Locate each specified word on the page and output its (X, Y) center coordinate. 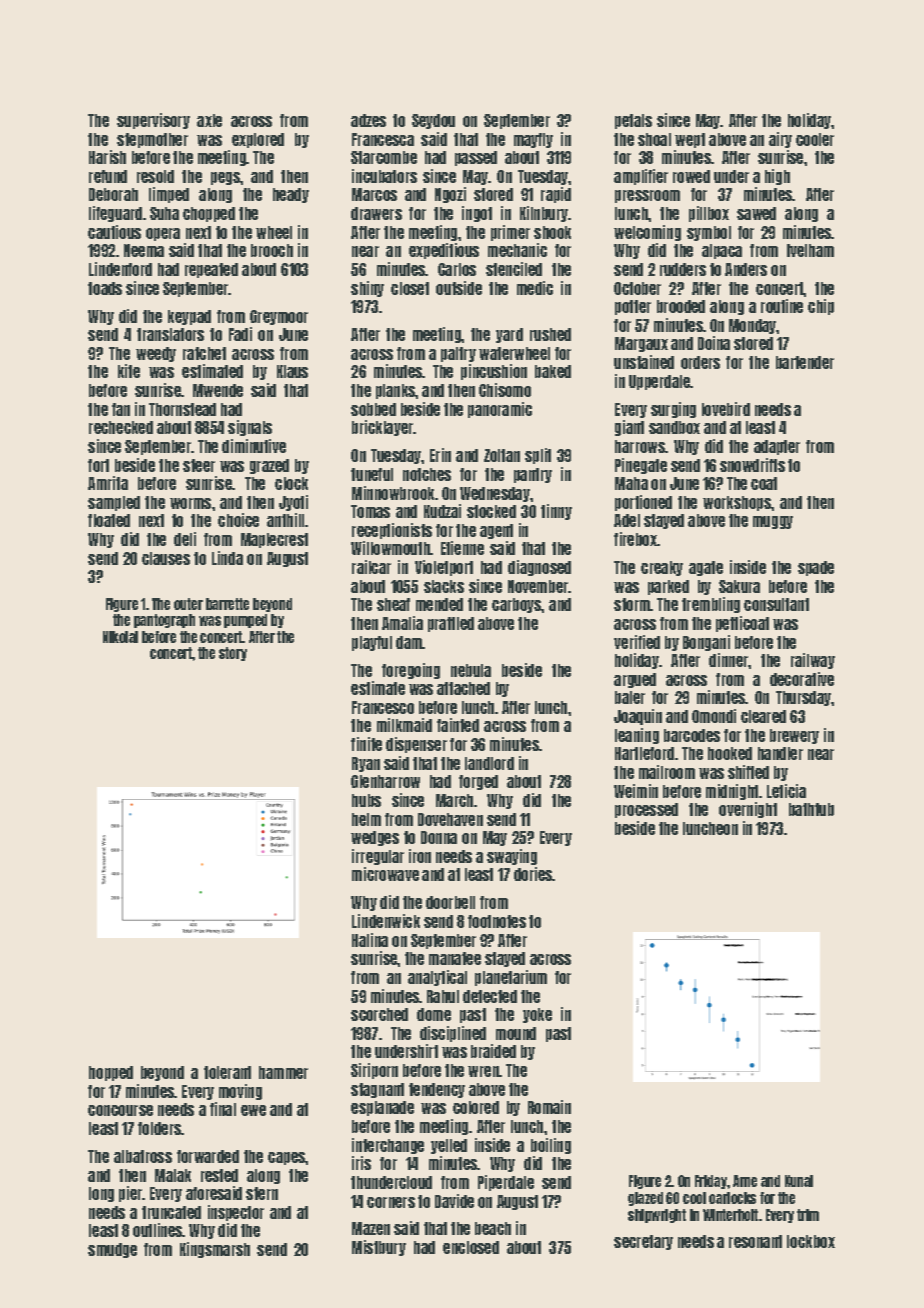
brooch (272, 250)
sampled (114, 503)
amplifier (641, 177)
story (233, 654)
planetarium (511, 978)
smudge (112, 1250)
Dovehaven (450, 819)
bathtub (811, 809)
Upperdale (660, 382)
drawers (376, 213)
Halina (370, 940)
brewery (794, 736)
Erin (440, 455)
